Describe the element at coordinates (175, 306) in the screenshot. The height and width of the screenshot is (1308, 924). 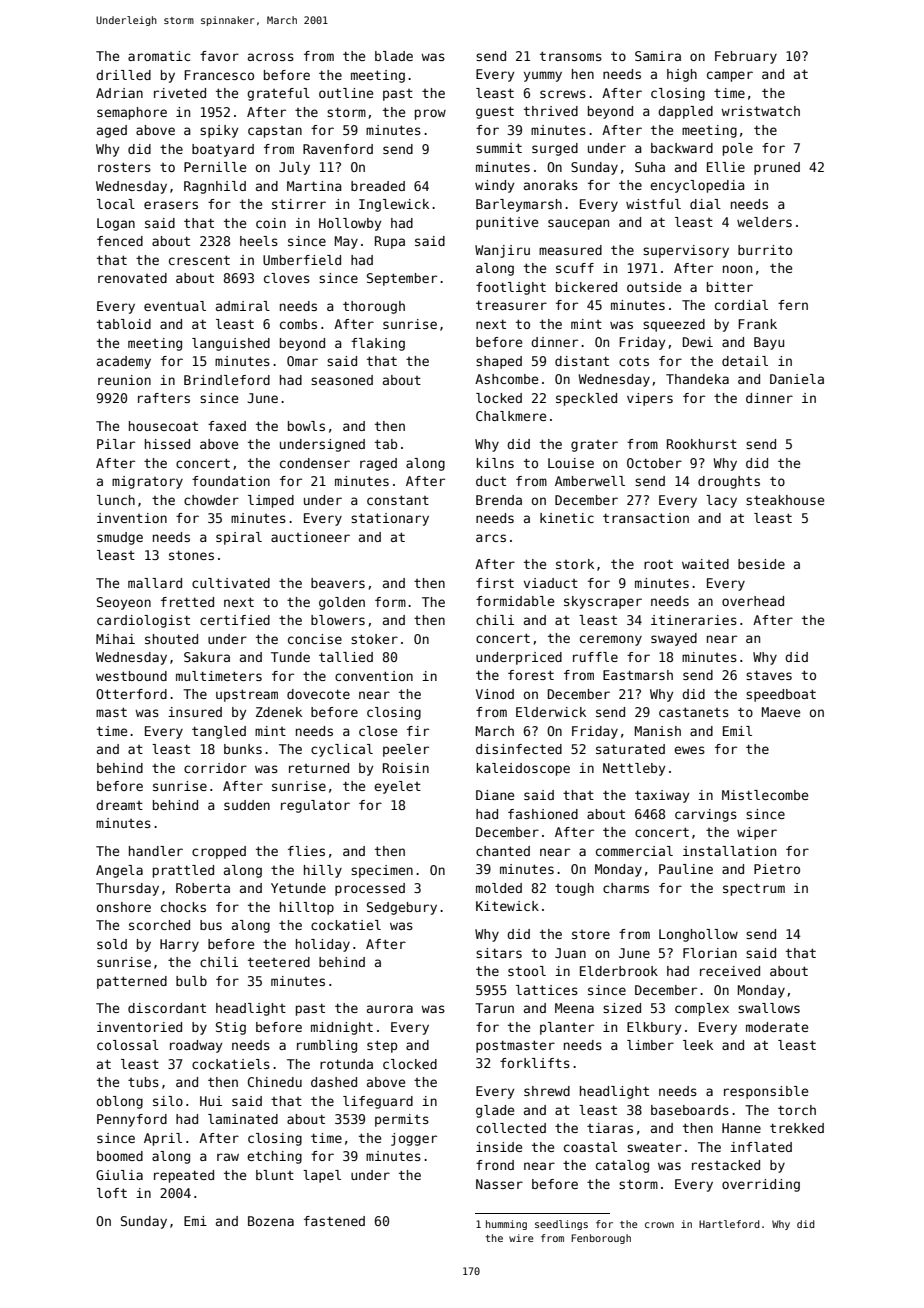
I see `eventual` at that location.
